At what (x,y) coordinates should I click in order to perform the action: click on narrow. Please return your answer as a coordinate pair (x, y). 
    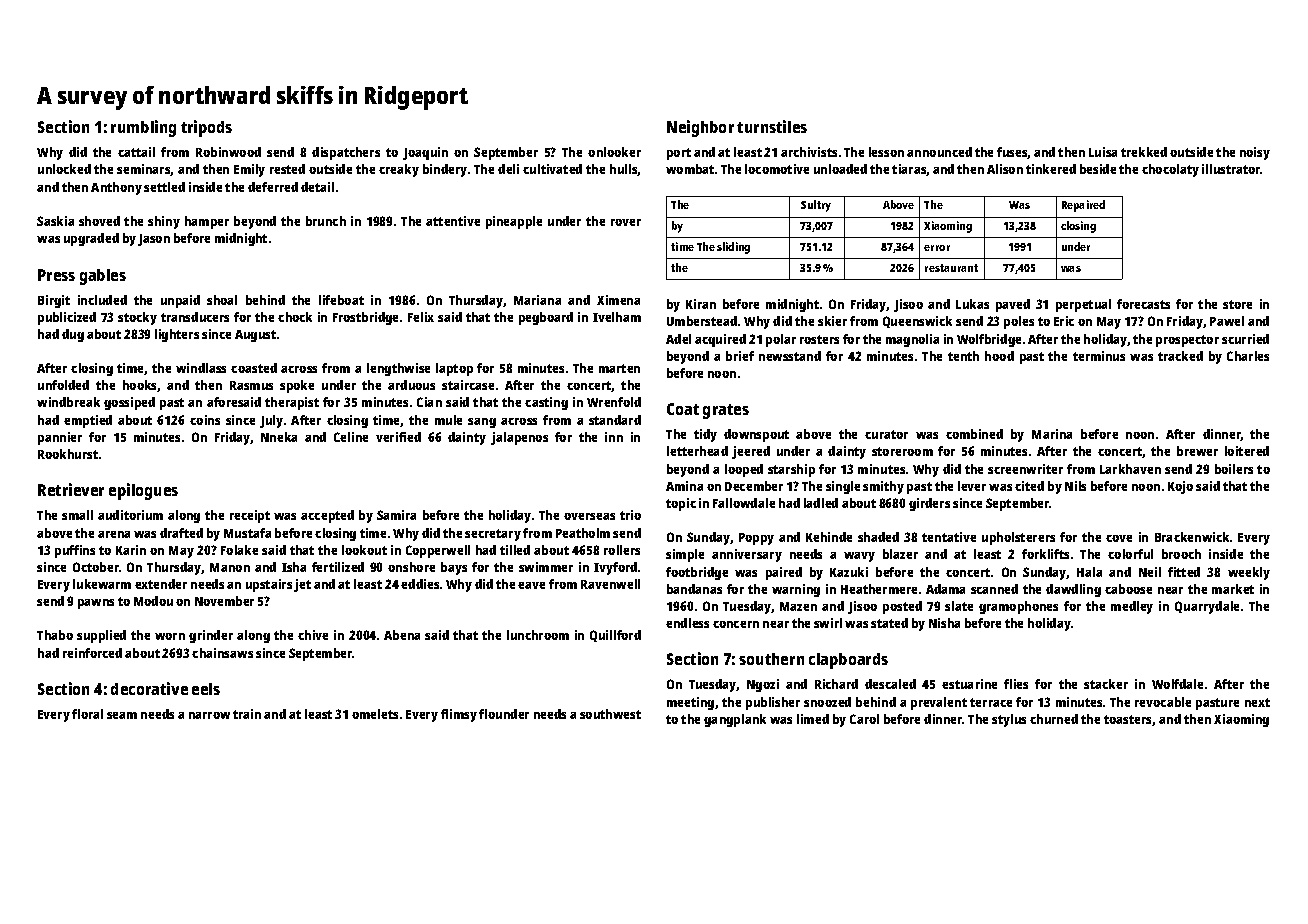
    Looking at the image, I should click on (209, 715).
